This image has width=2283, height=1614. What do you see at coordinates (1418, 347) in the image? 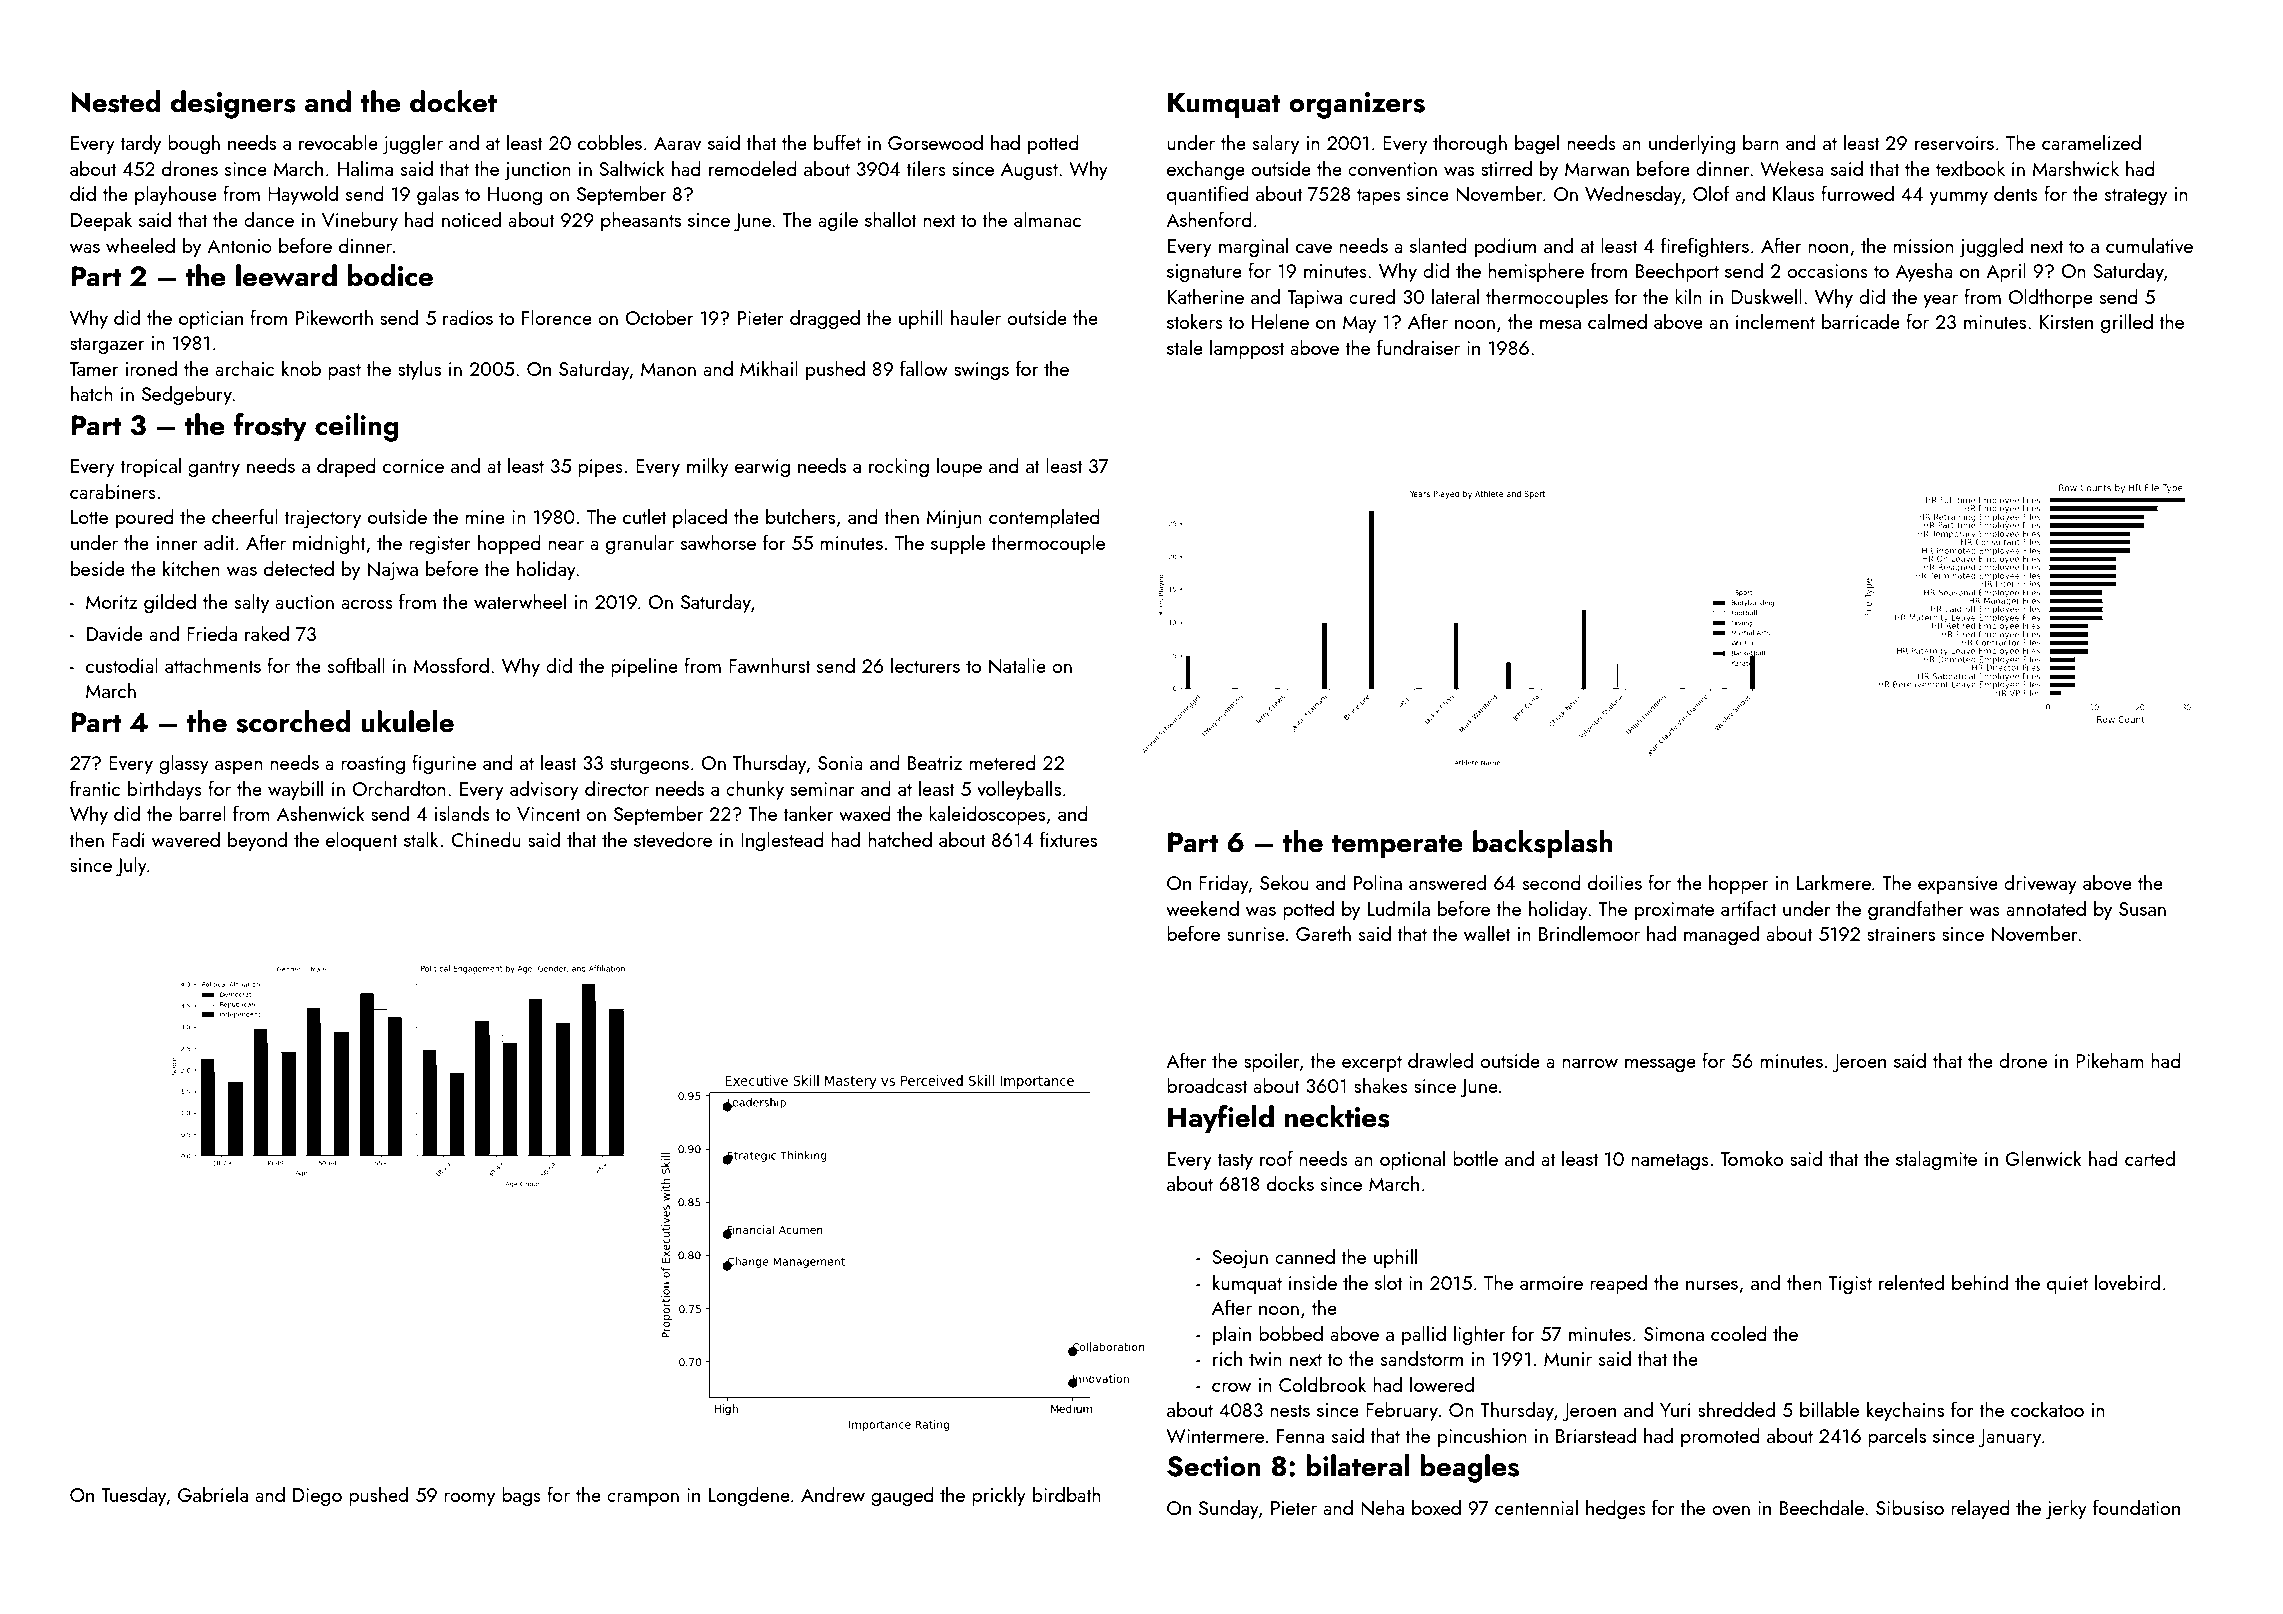
I see `fundraiser` at bounding box center [1418, 347].
